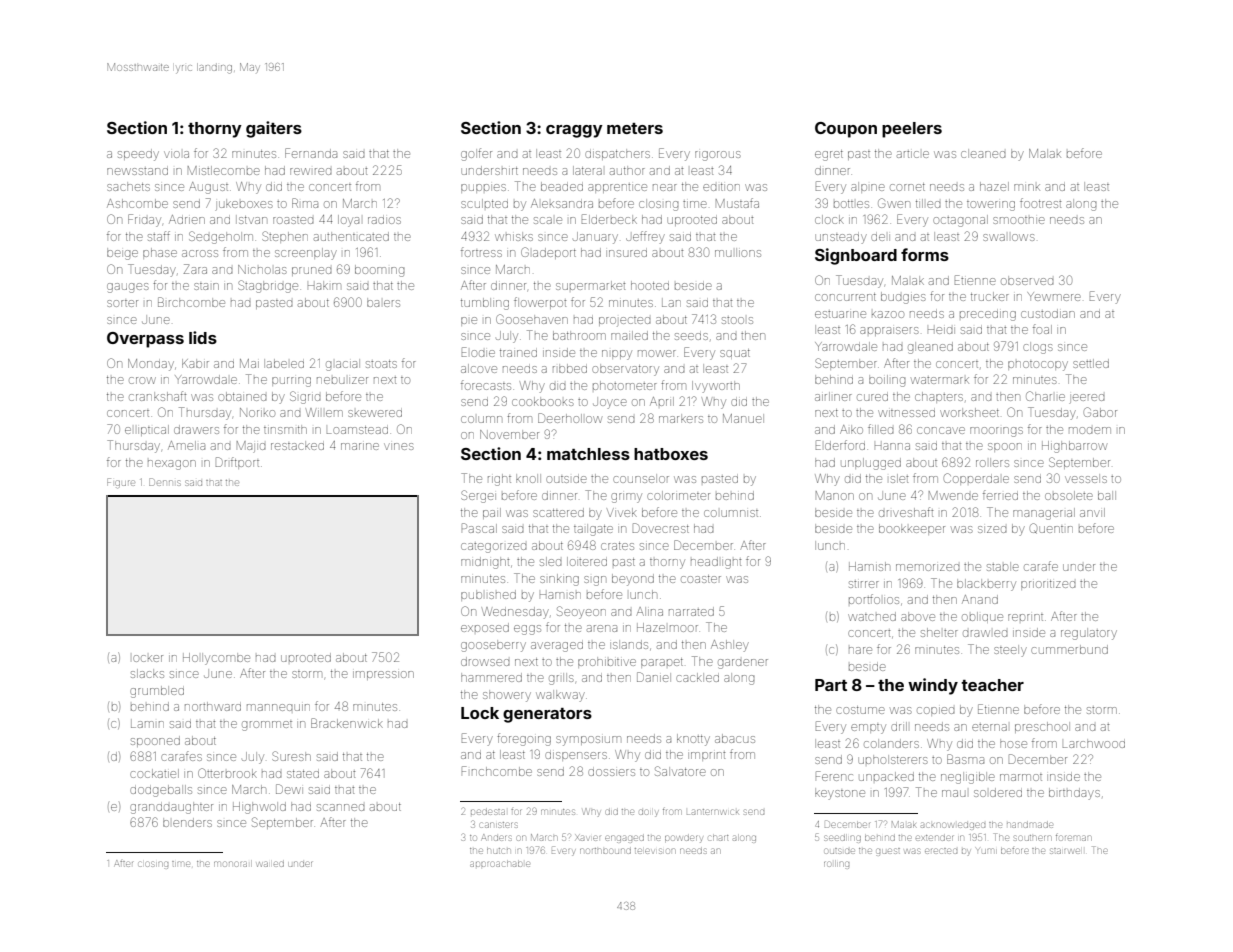  What do you see at coordinates (903, 298) in the page?
I see `budgies` at bounding box center [903, 298].
